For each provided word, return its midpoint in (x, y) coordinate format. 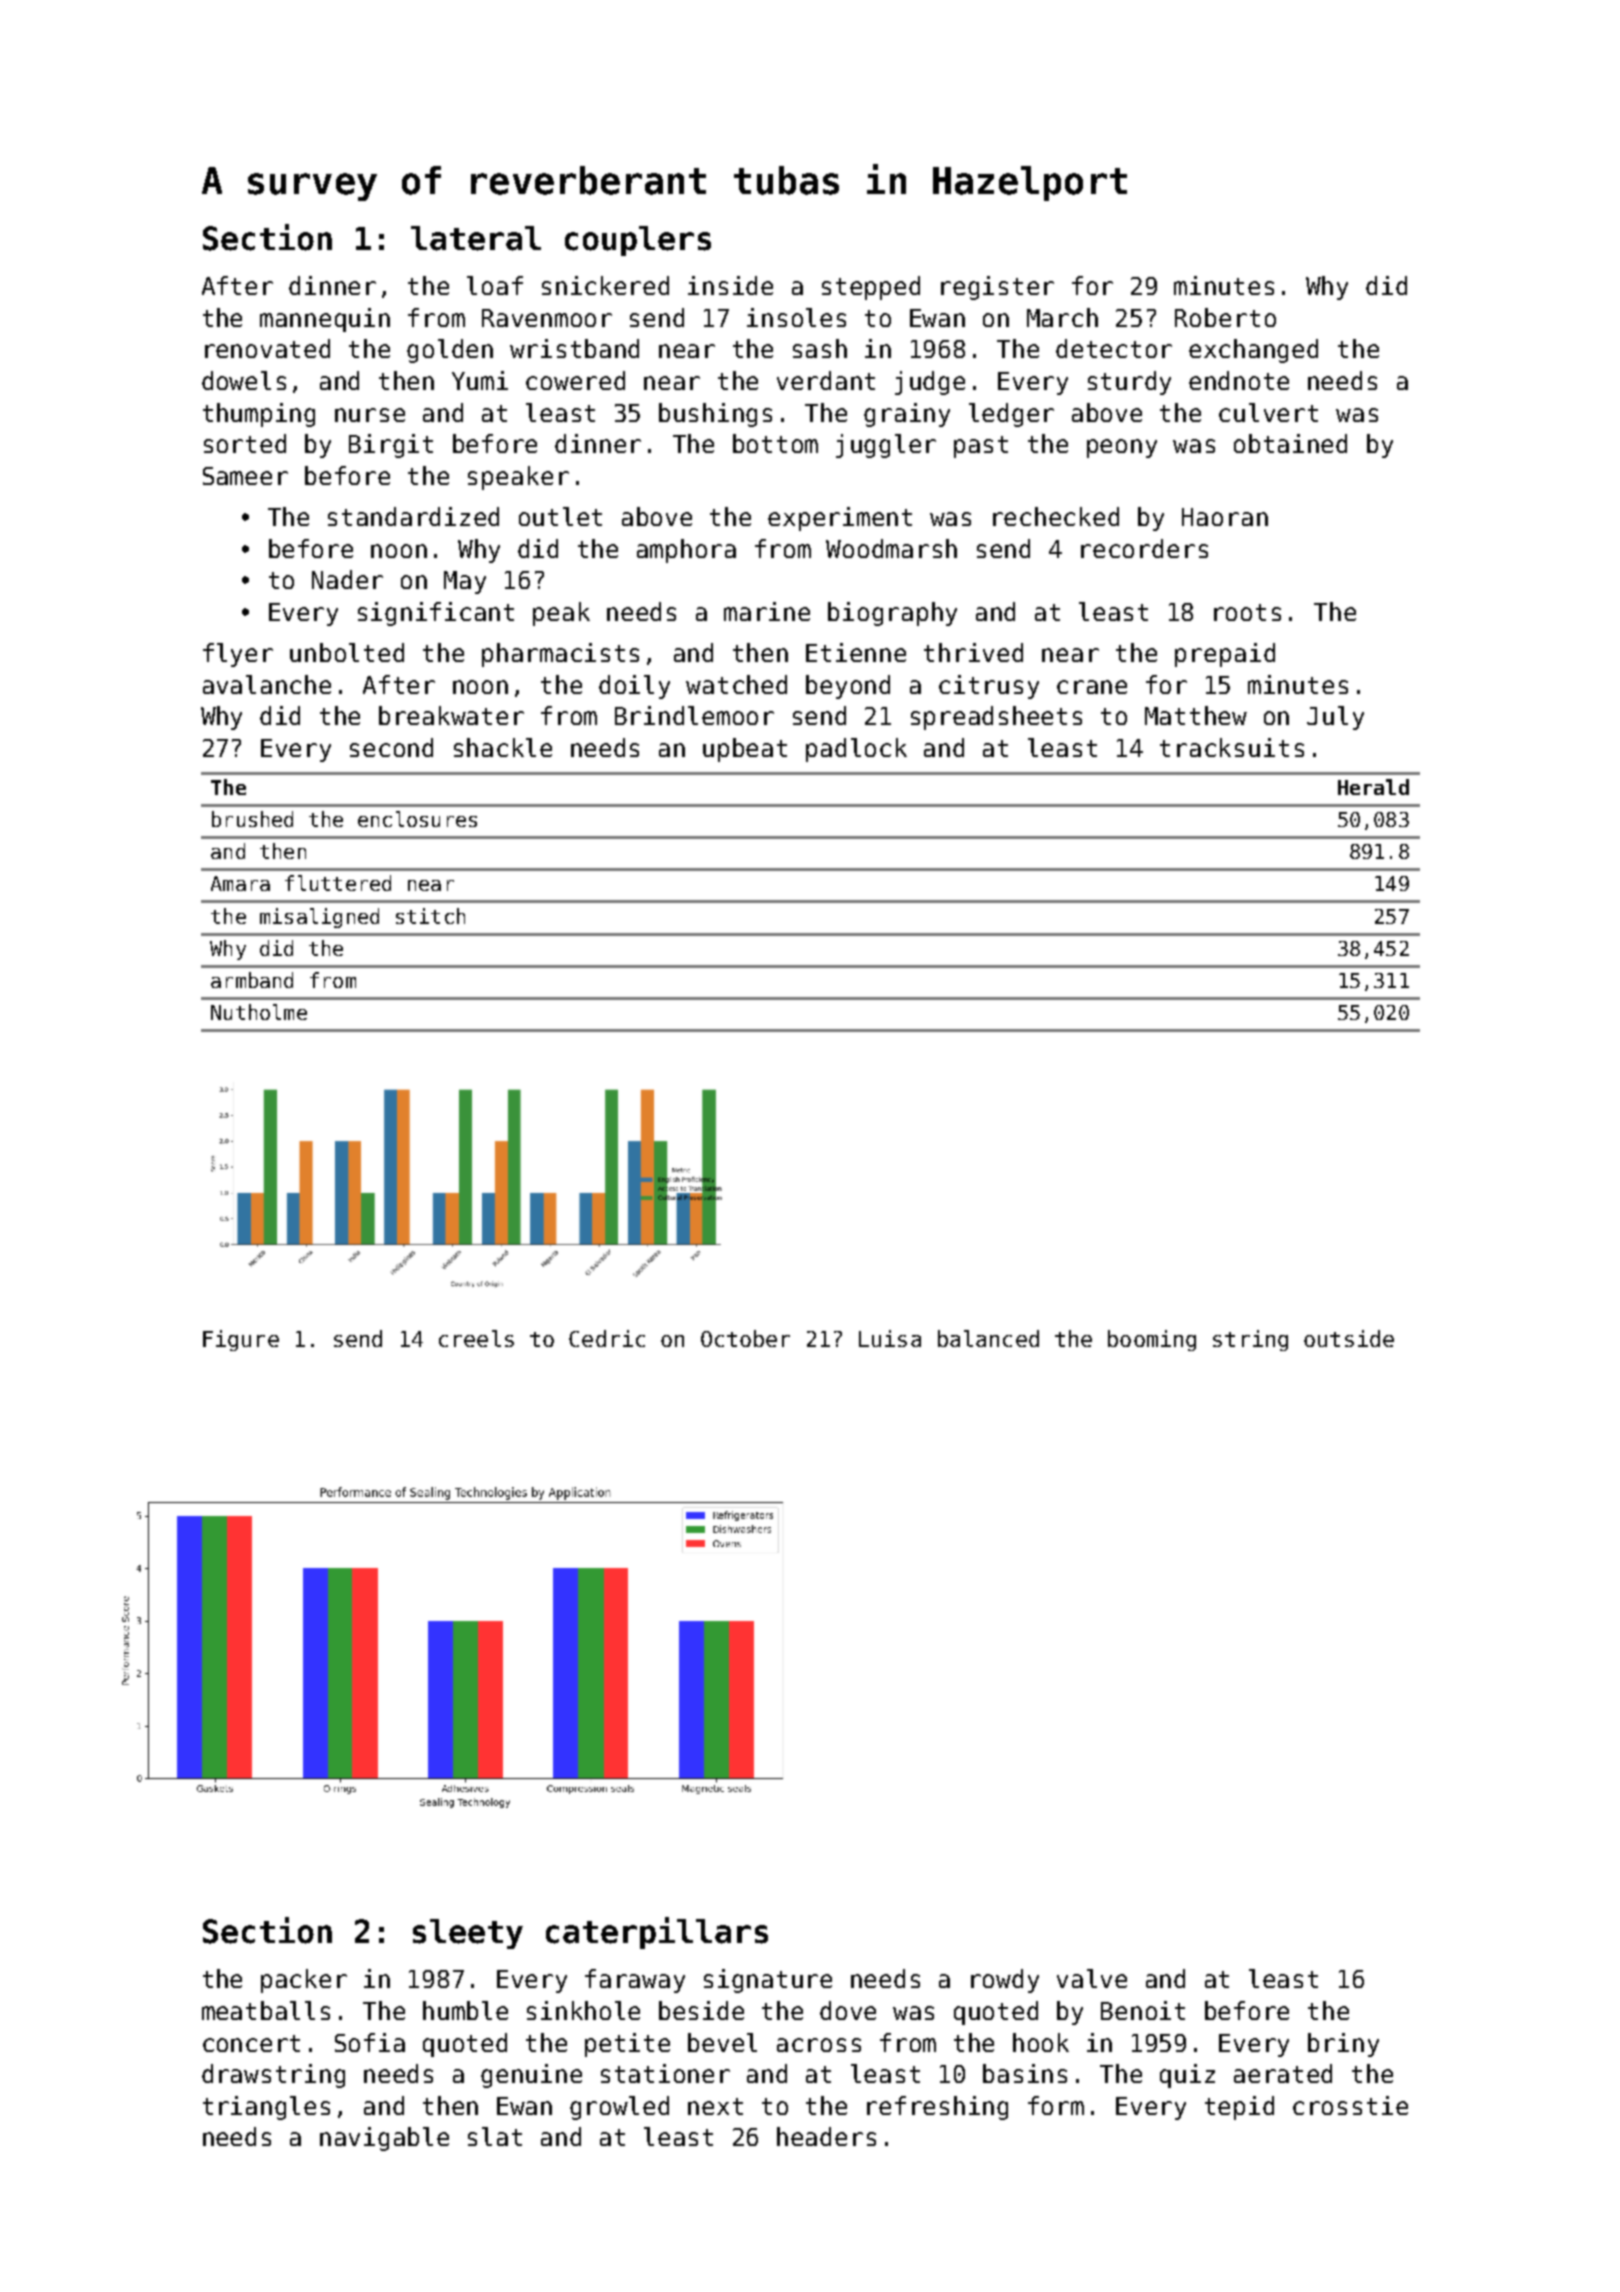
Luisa (890, 1338)
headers (826, 2136)
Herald (1373, 787)
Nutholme (259, 1012)
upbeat (745, 750)
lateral (476, 238)
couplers (638, 241)
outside (1349, 1338)
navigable (384, 2139)
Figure (241, 1340)
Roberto (1225, 317)
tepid (1239, 2108)
